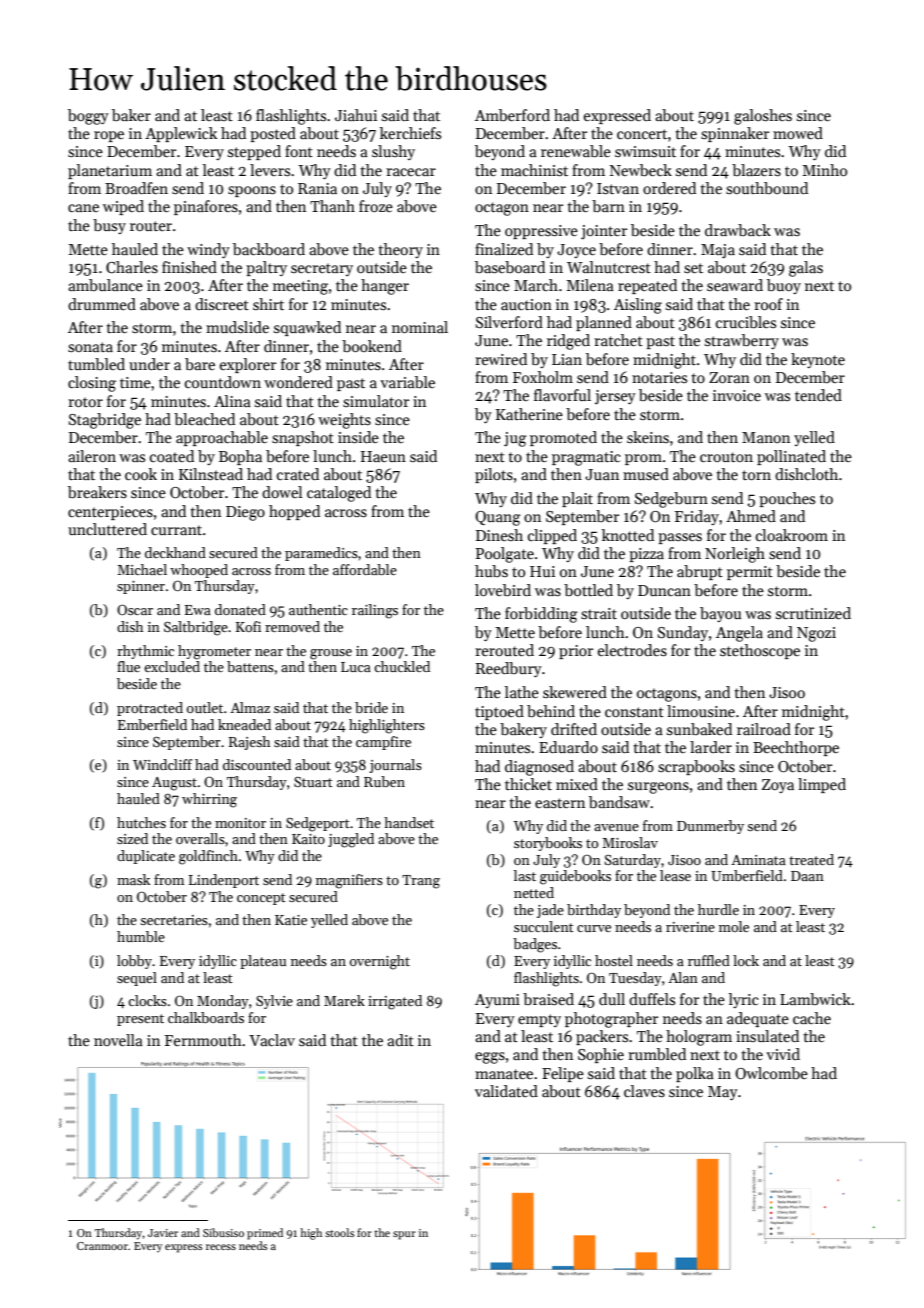 The image size is (924, 1308). What do you see at coordinates (411, 172) in the screenshot?
I see `racecar` at bounding box center [411, 172].
